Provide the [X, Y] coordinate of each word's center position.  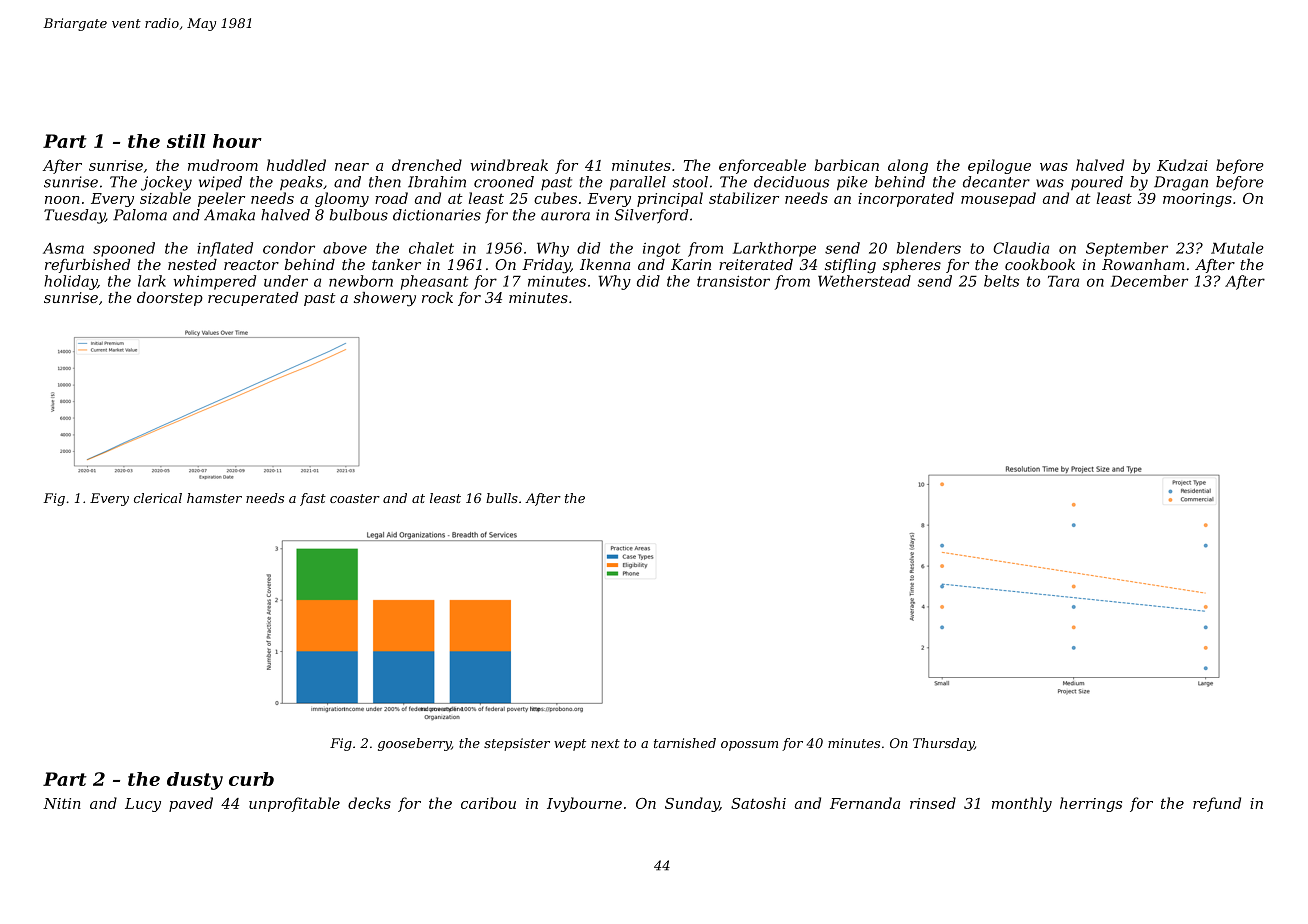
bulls [502, 498]
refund [1217, 804]
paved [191, 804]
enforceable [762, 166]
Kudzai [1182, 165]
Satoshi [758, 803]
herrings [1091, 804]
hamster [214, 498]
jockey [166, 183]
